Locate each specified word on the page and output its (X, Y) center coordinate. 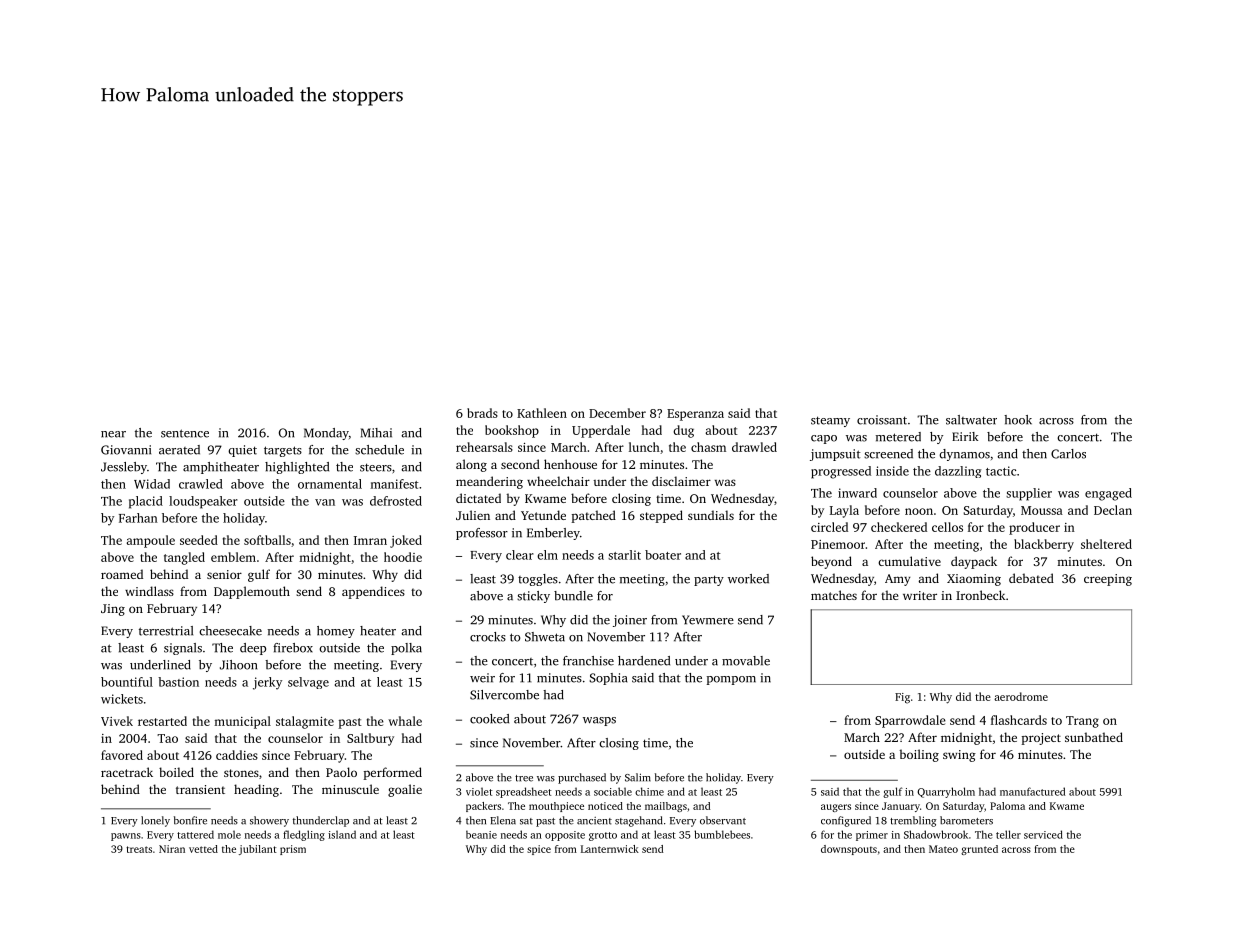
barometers (966, 820)
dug (683, 431)
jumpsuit (835, 455)
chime (649, 791)
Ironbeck (981, 595)
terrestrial (166, 631)
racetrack (127, 772)
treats (139, 849)
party (709, 580)
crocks (488, 637)
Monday (326, 434)
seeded (199, 540)
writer (920, 595)
